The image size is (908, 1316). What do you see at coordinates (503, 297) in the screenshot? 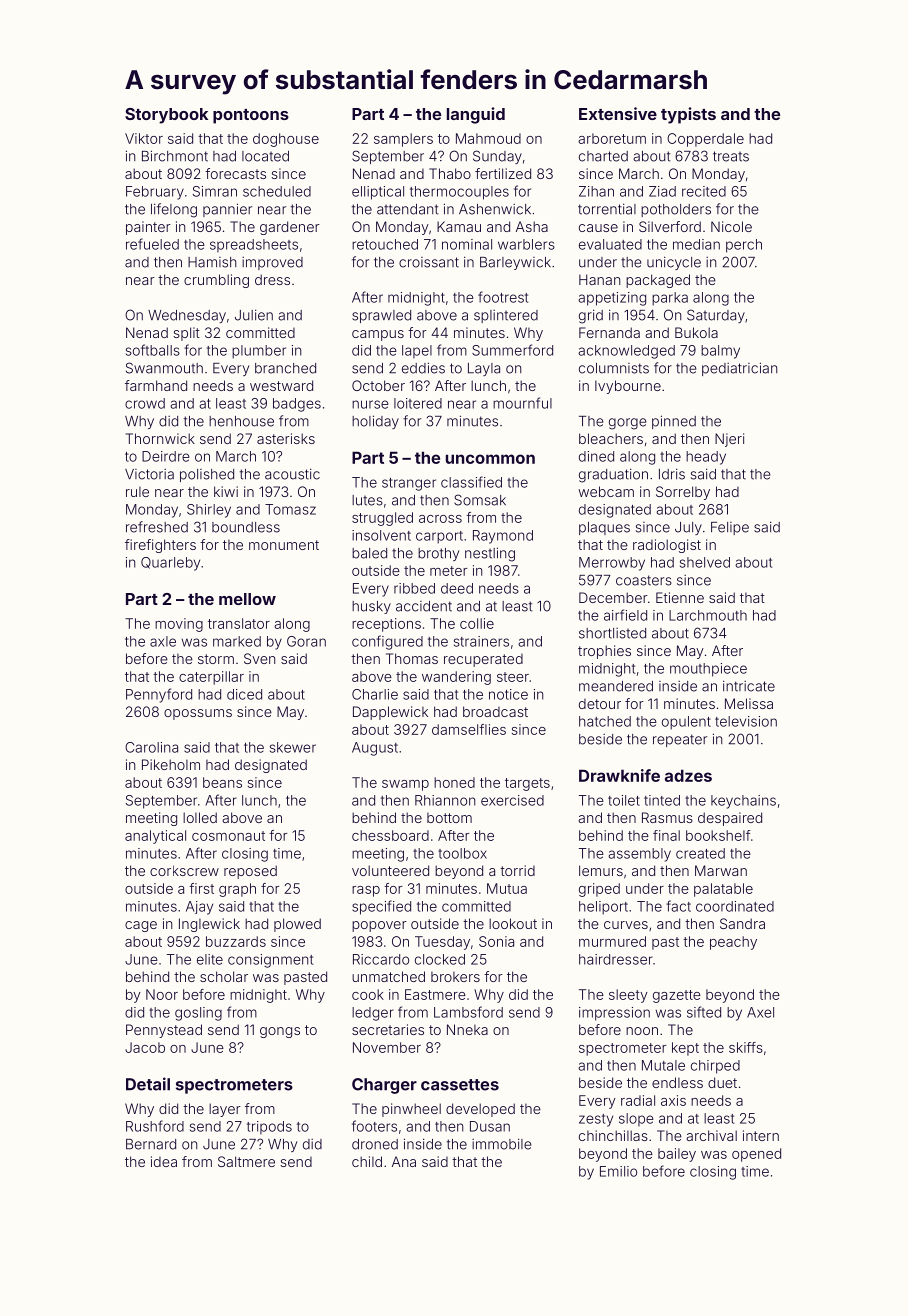
I see `footrest` at bounding box center [503, 297].
